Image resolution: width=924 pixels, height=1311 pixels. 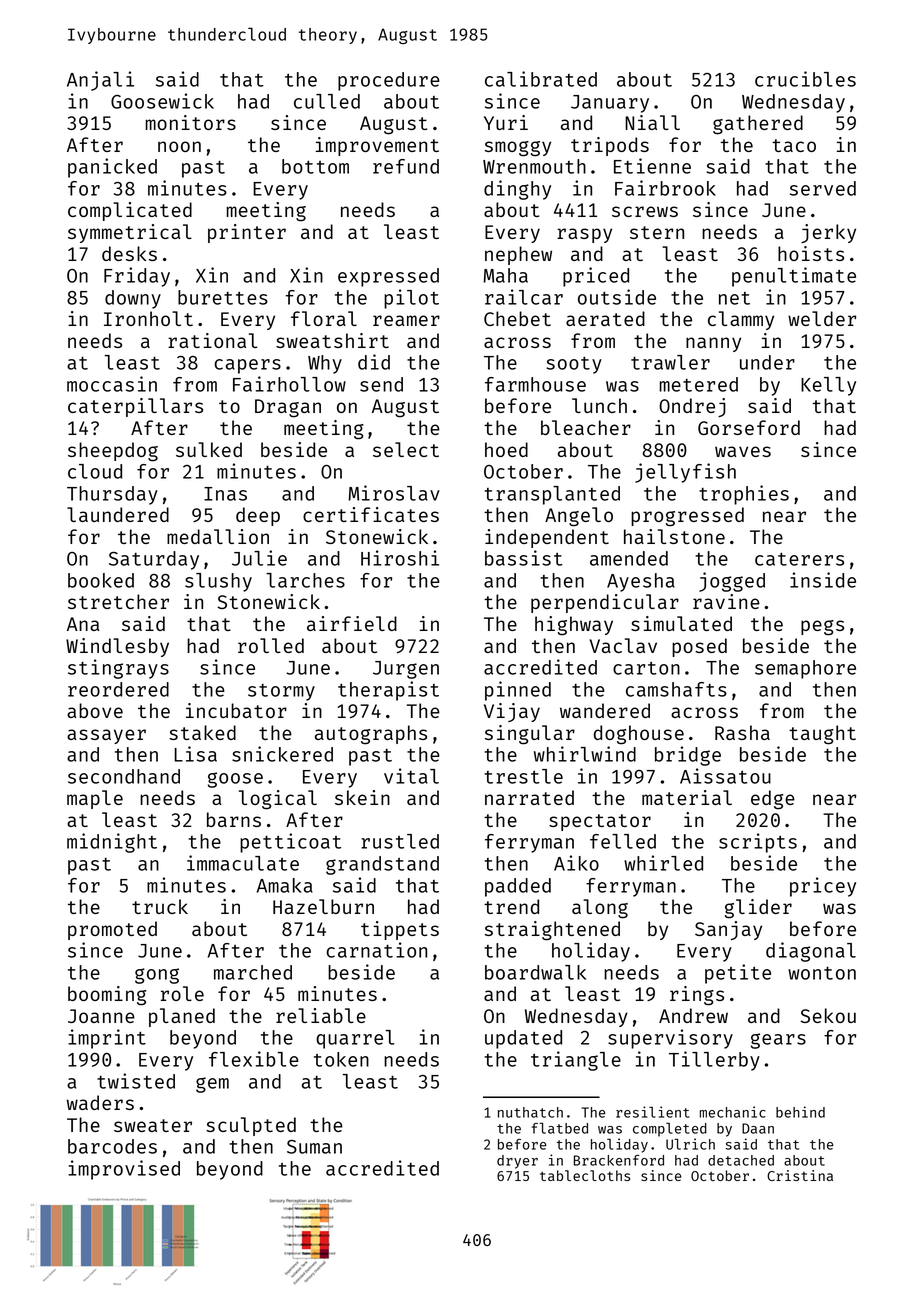 What do you see at coordinates (341, 1059) in the screenshot?
I see `token` at bounding box center [341, 1059].
